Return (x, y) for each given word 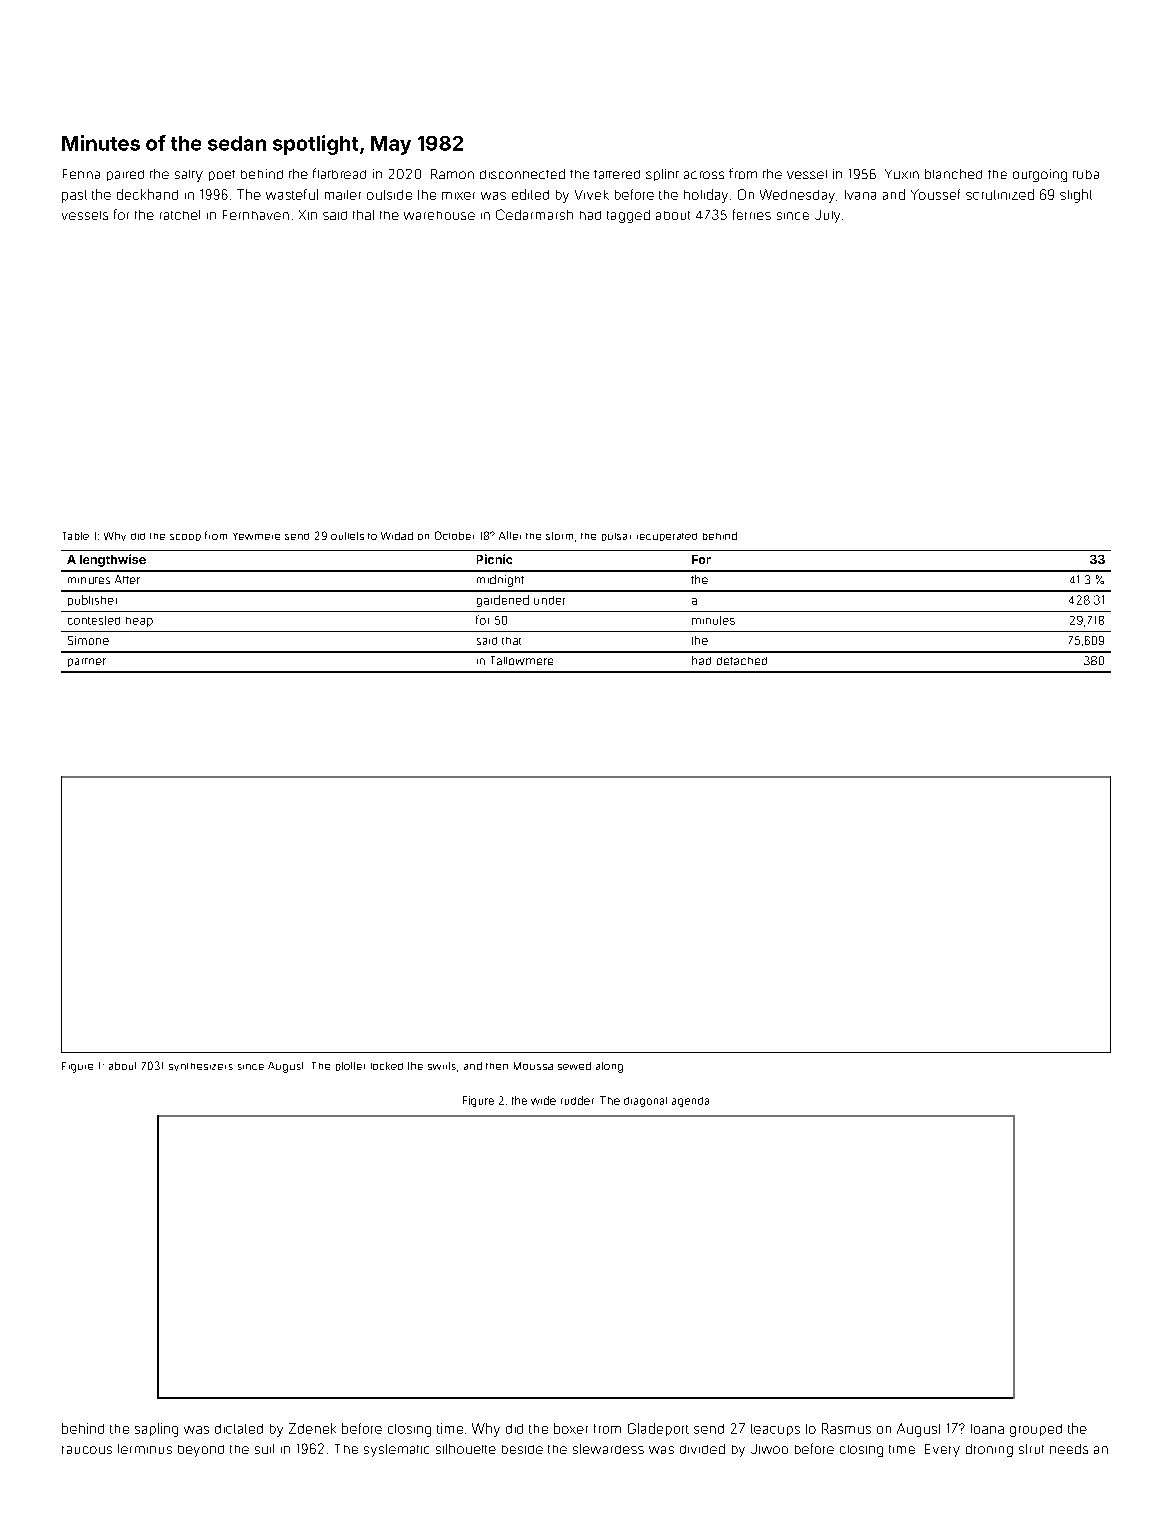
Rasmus (846, 1428)
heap (139, 622)
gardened (503, 601)
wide (543, 1100)
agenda (690, 1102)
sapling (156, 1430)
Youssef (935, 194)
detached (742, 661)
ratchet (180, 215)
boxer (571, 1428)
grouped (1036, 1430)
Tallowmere (522, 660)
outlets (347, 536)
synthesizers (201, 1067)
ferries (752, 214)
